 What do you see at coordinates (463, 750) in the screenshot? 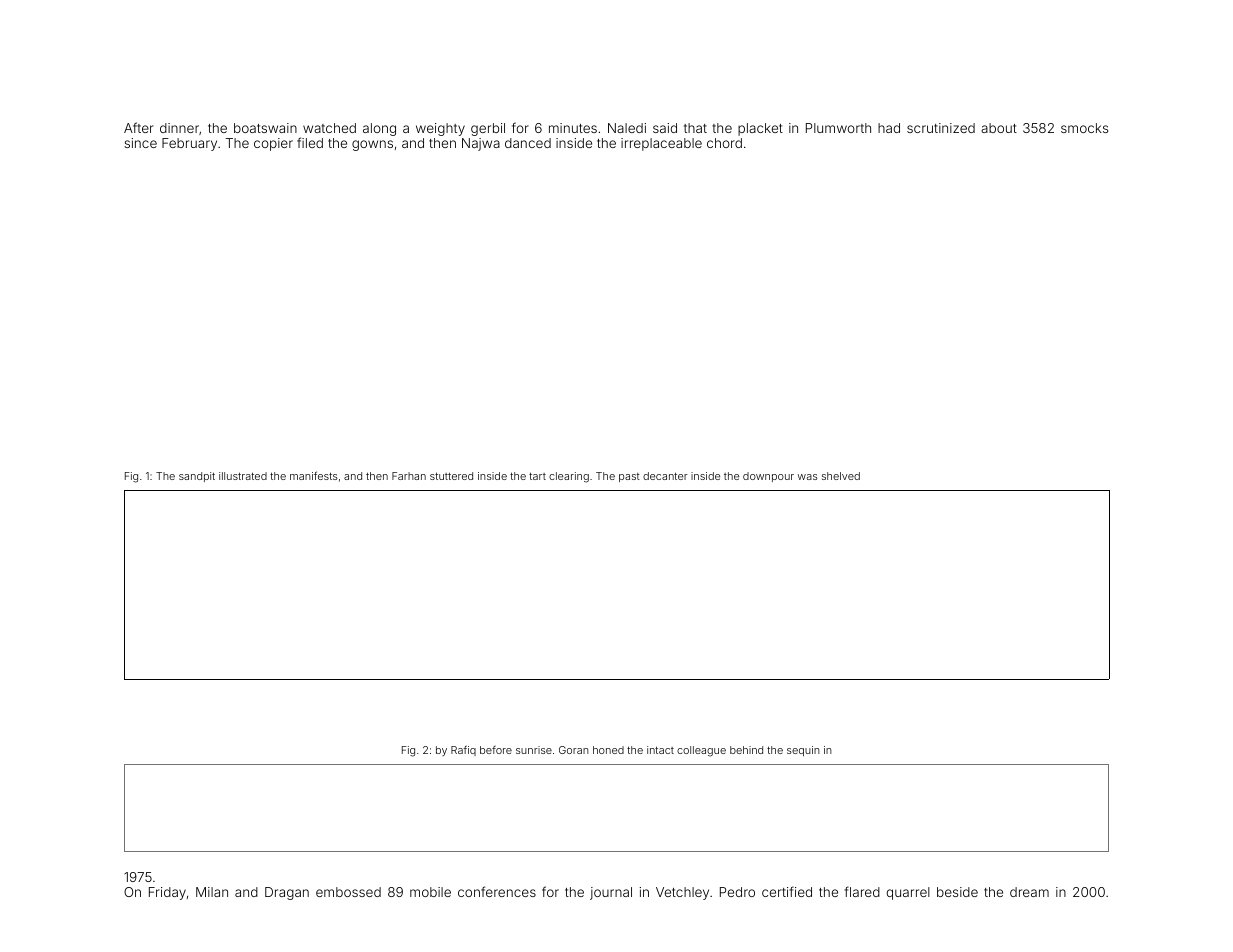
I see `Rafiq` at bounding box center [463, 750].
